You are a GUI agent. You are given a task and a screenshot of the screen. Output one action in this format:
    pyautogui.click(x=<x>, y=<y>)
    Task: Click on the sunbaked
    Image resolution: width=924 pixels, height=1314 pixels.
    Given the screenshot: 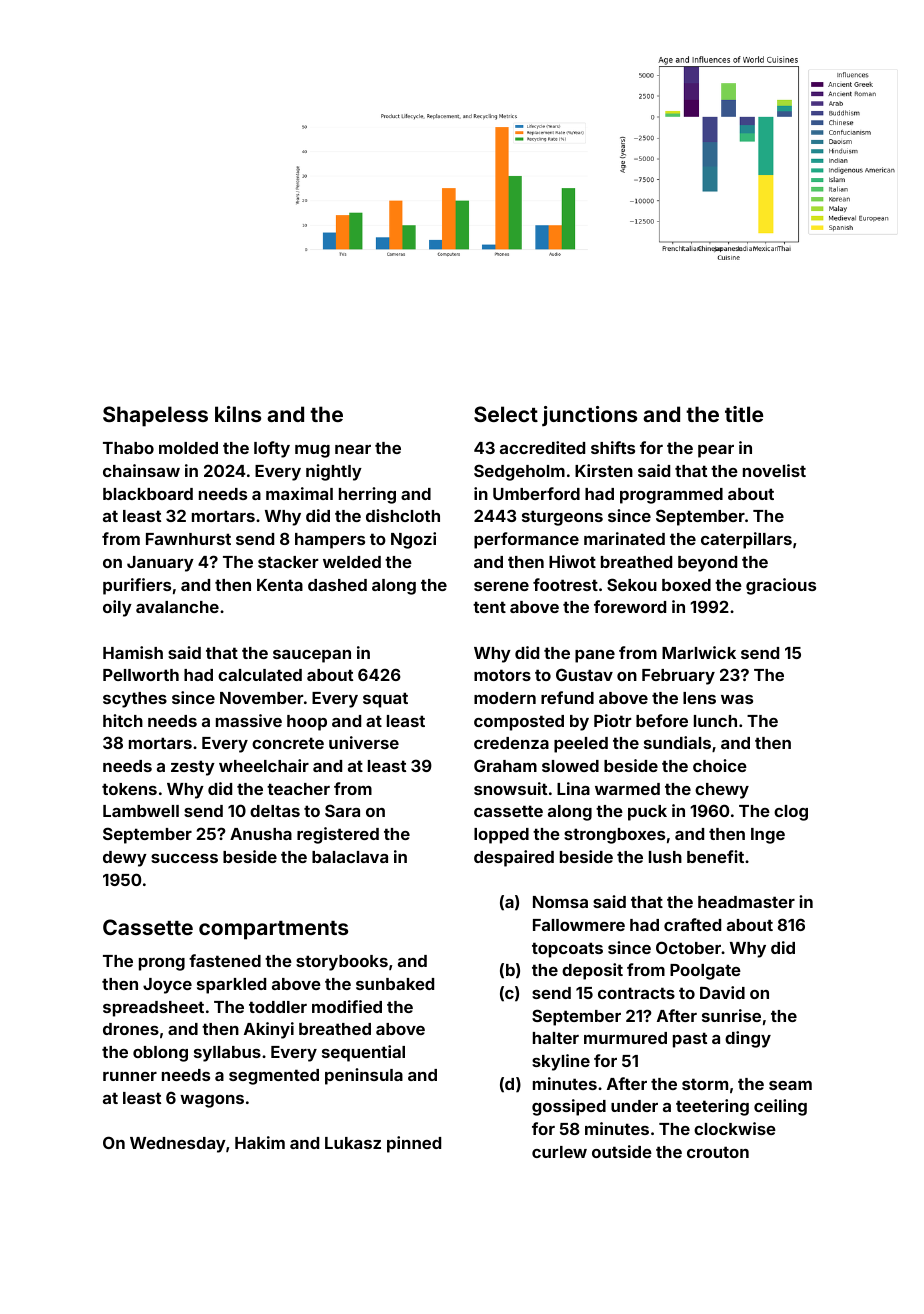 What is the action you would take?
    pyautogui.click(x=395, y=984)
